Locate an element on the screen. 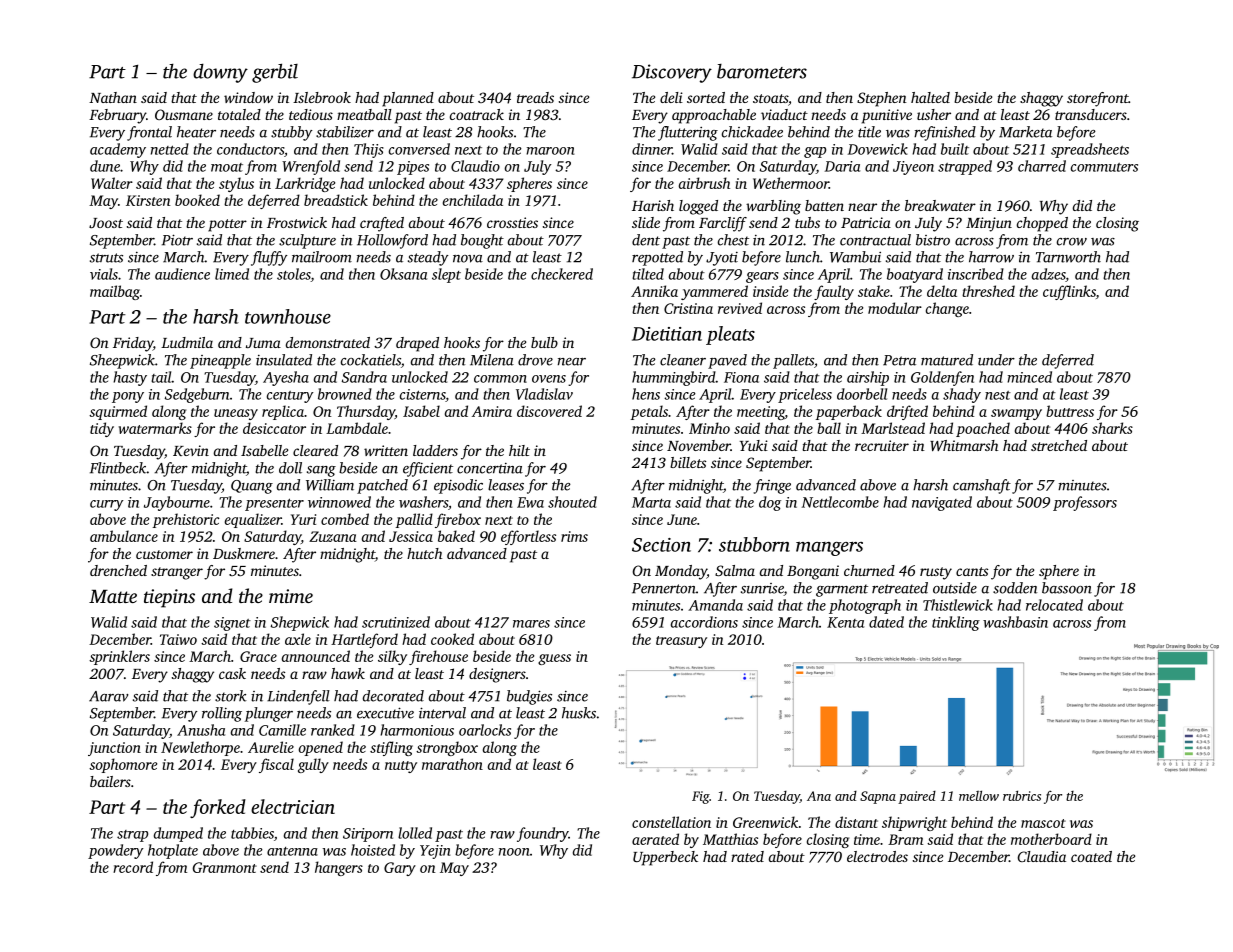 This screenshot has height=952, width=1233. noon is located at coordinates (514, 852).
